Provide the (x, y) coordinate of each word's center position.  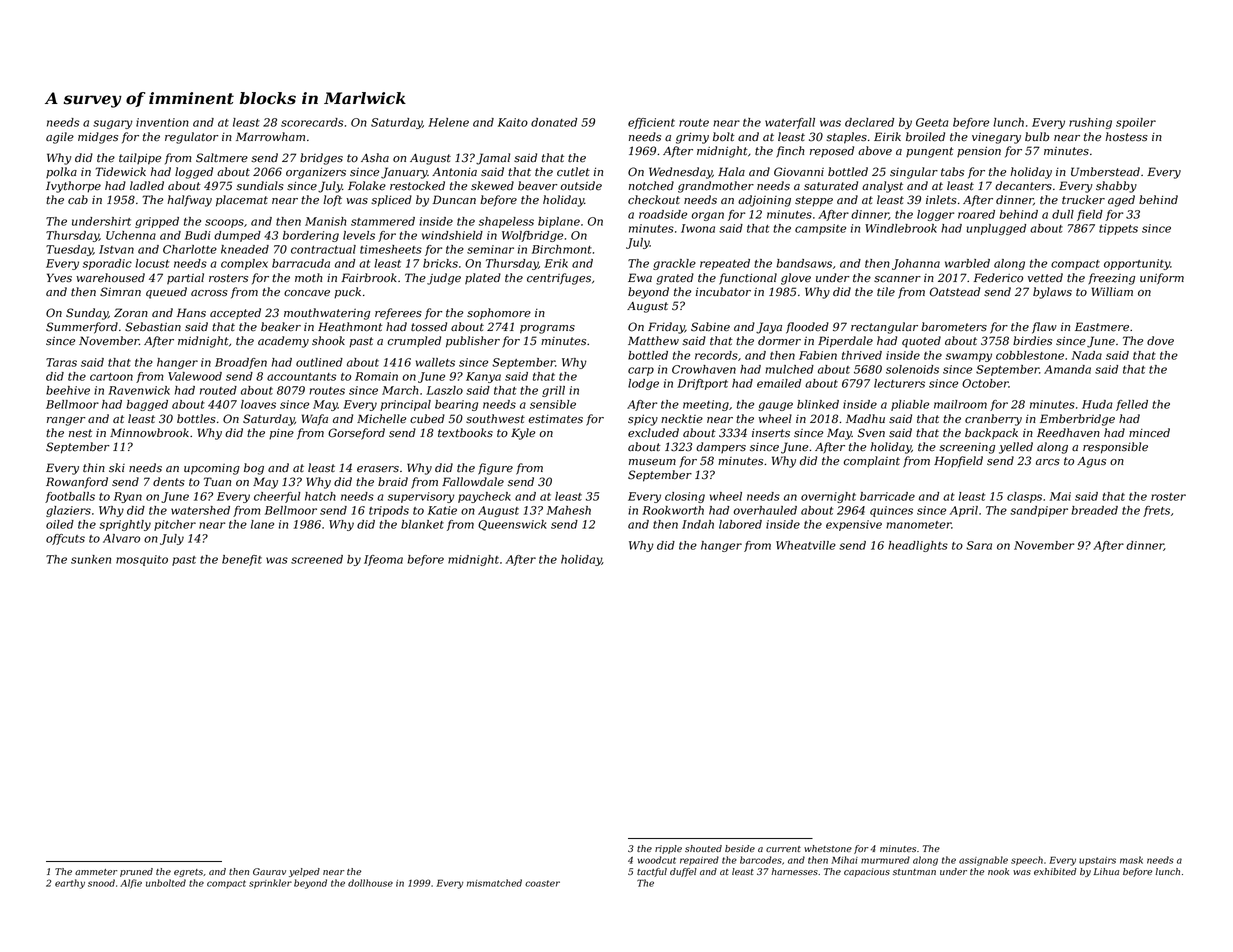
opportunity (1137, 264)
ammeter (96, 872)
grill (553, 391)
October (985, 383)
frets (1156, 511)
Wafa (315, 420)
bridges (321, 159)
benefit (242, 560)
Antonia (454, 172)
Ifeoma (383, 560)
